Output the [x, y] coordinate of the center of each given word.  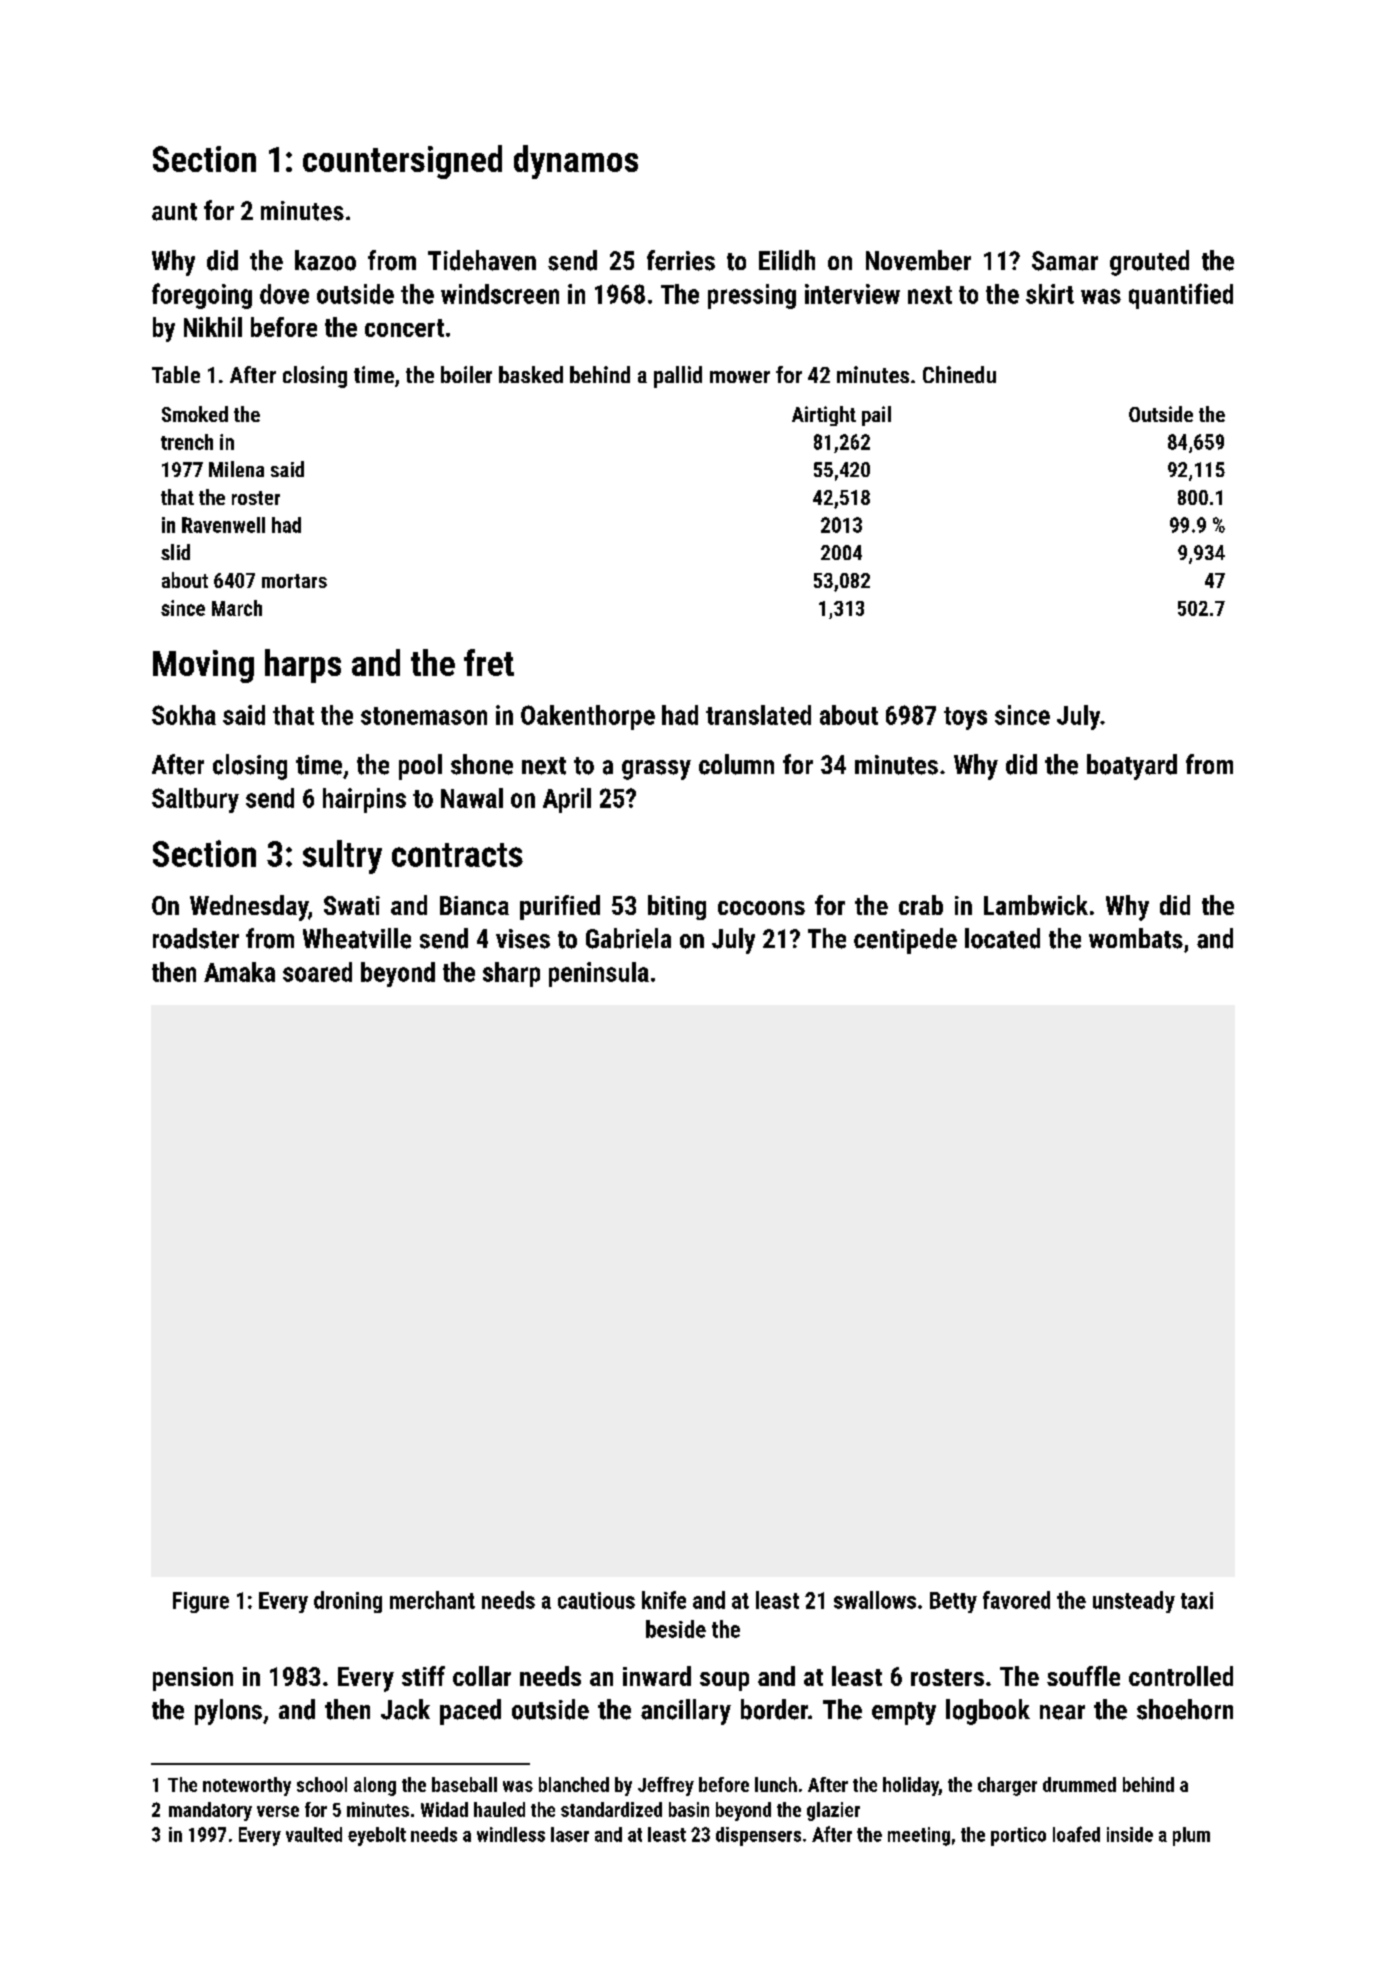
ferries [681, 260]
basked [531, 374]
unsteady [1134, 1602]
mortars [294, 581]
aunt [174, 212]
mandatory [210, 1811]
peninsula [599, 974]
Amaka [239, 972]
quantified [1181, 296]
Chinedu [959, 374]
